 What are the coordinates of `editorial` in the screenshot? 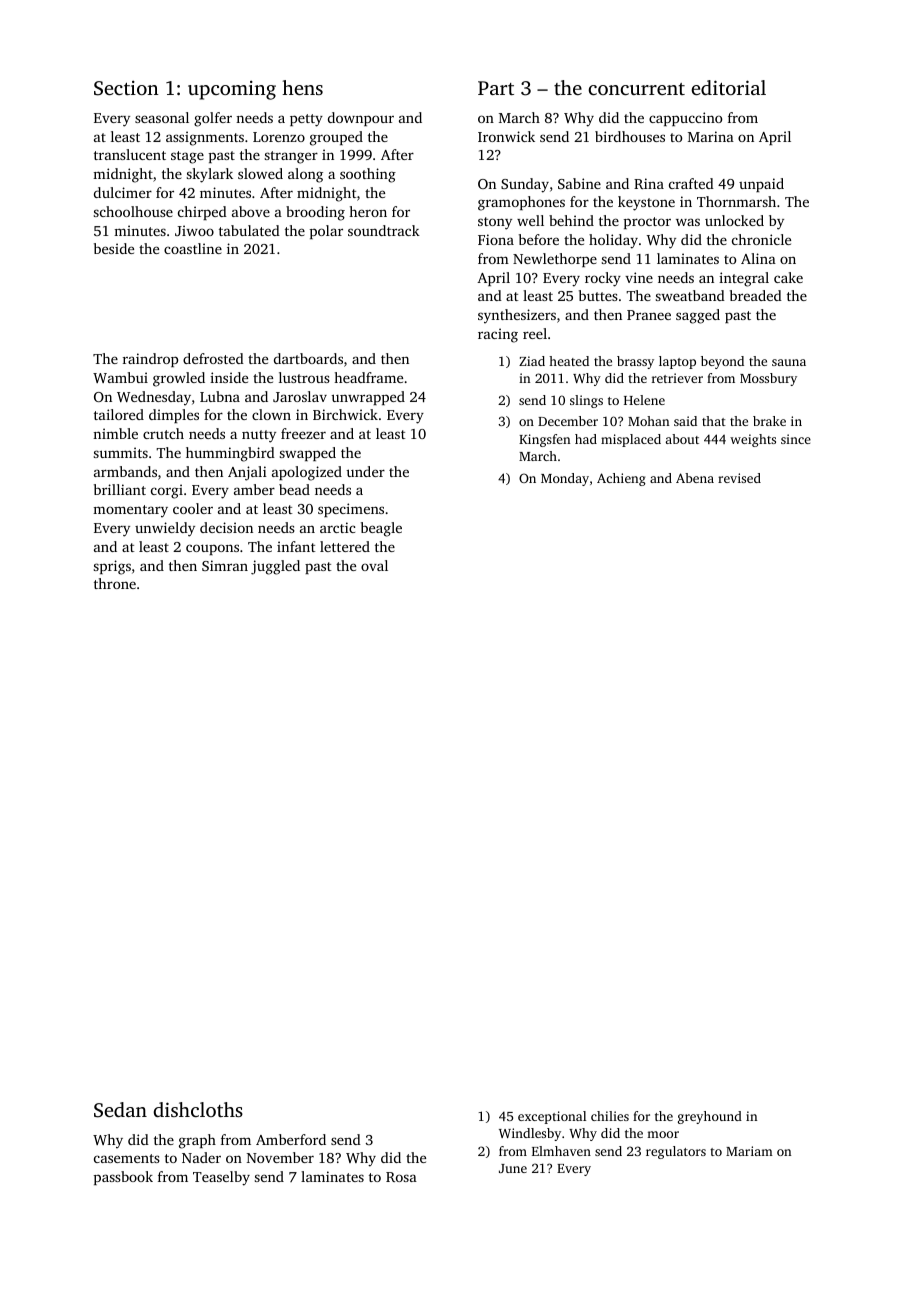 It's located at (728, 87).
